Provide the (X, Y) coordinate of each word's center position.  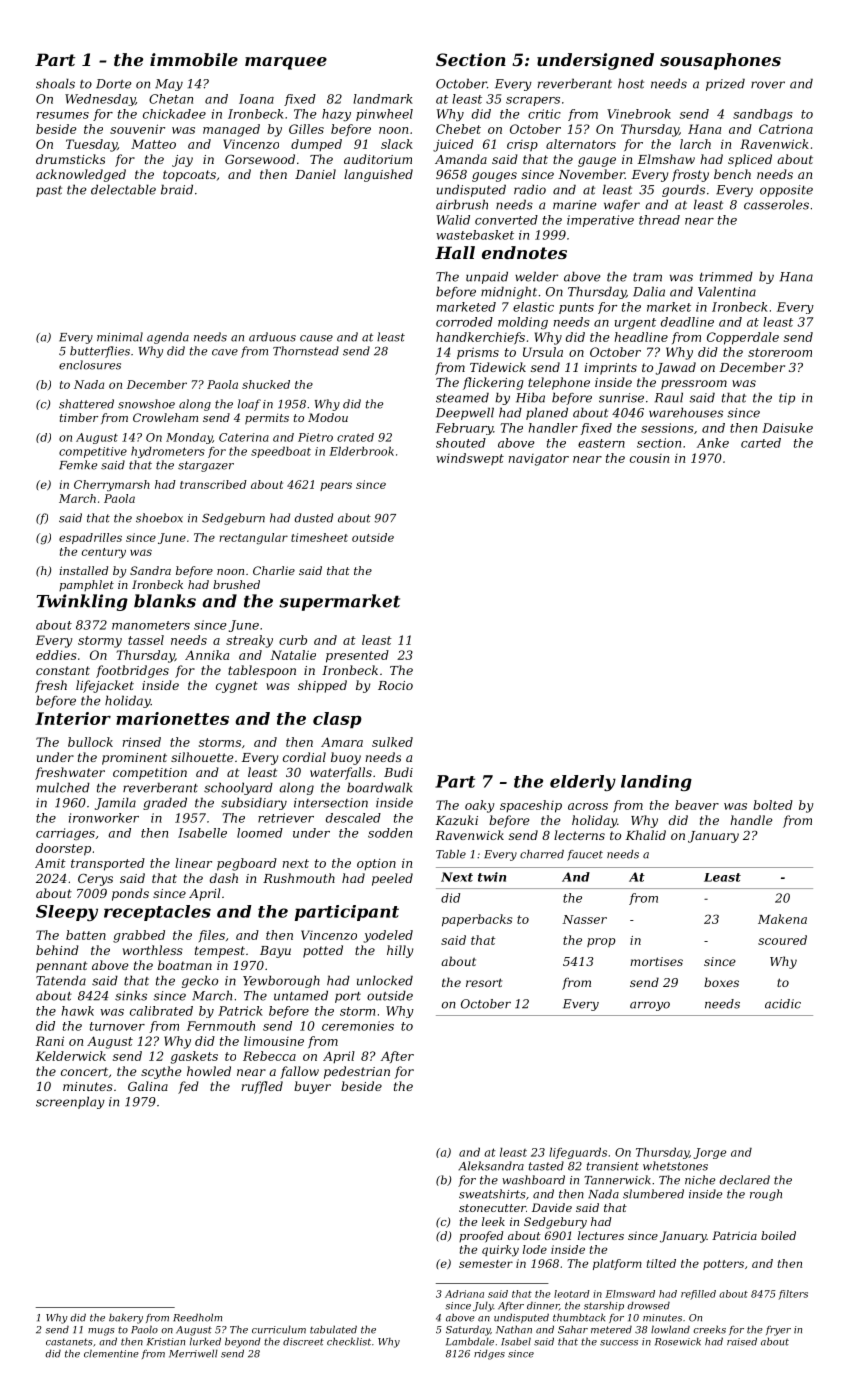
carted (761, 443)
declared (745, 1180)
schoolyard (238, 788)
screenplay (70, 1102)
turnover (117, 1026)
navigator (539, 460)
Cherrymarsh (112, 486)
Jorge (710, 1153)
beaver (697, 805)
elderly (583, 783)
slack (397, 144)
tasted (546, 1166)
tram (647, 277)
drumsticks (70, 159)
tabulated (333, 1329)
